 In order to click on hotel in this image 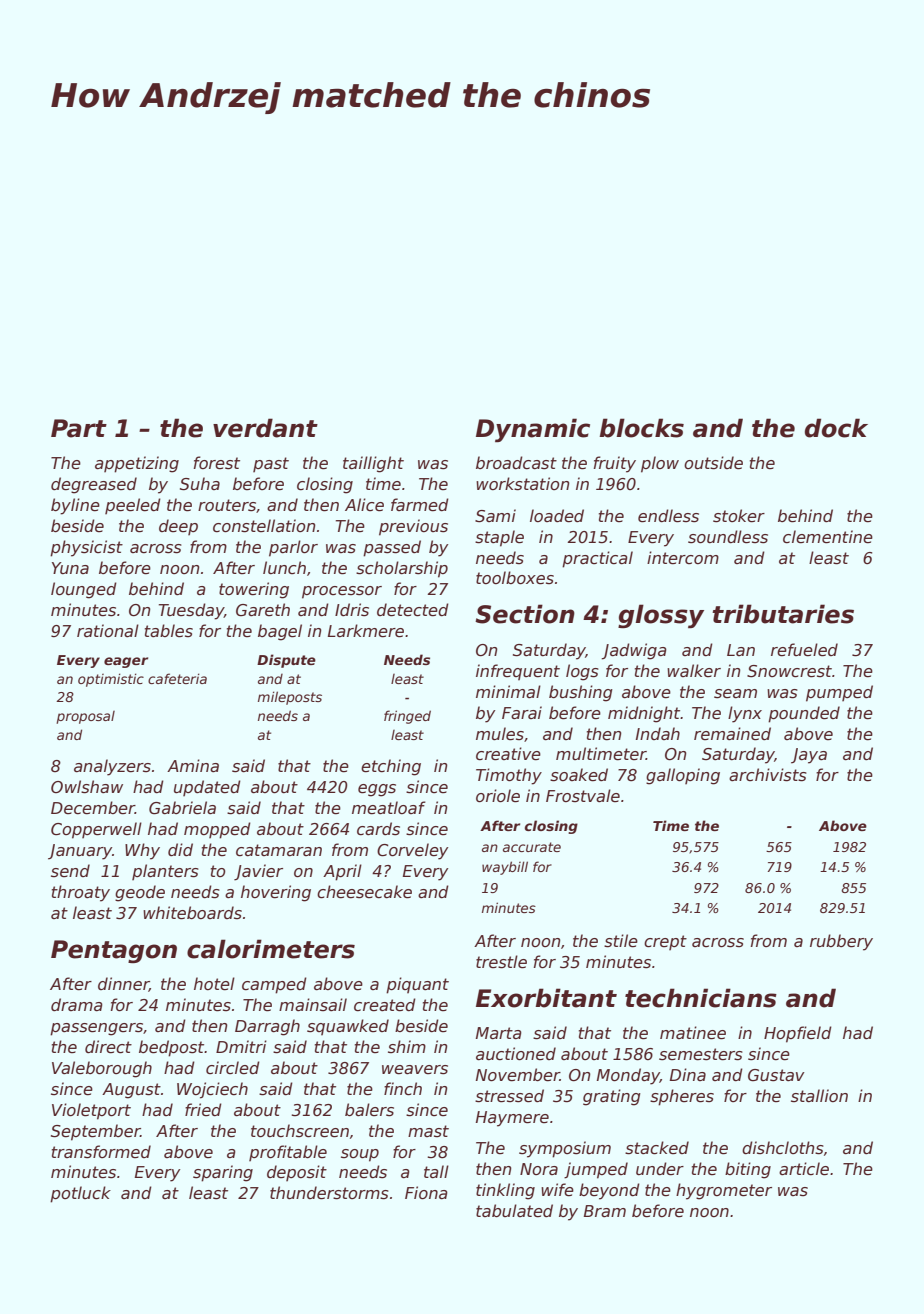, I will do `click(214, 984)`.
